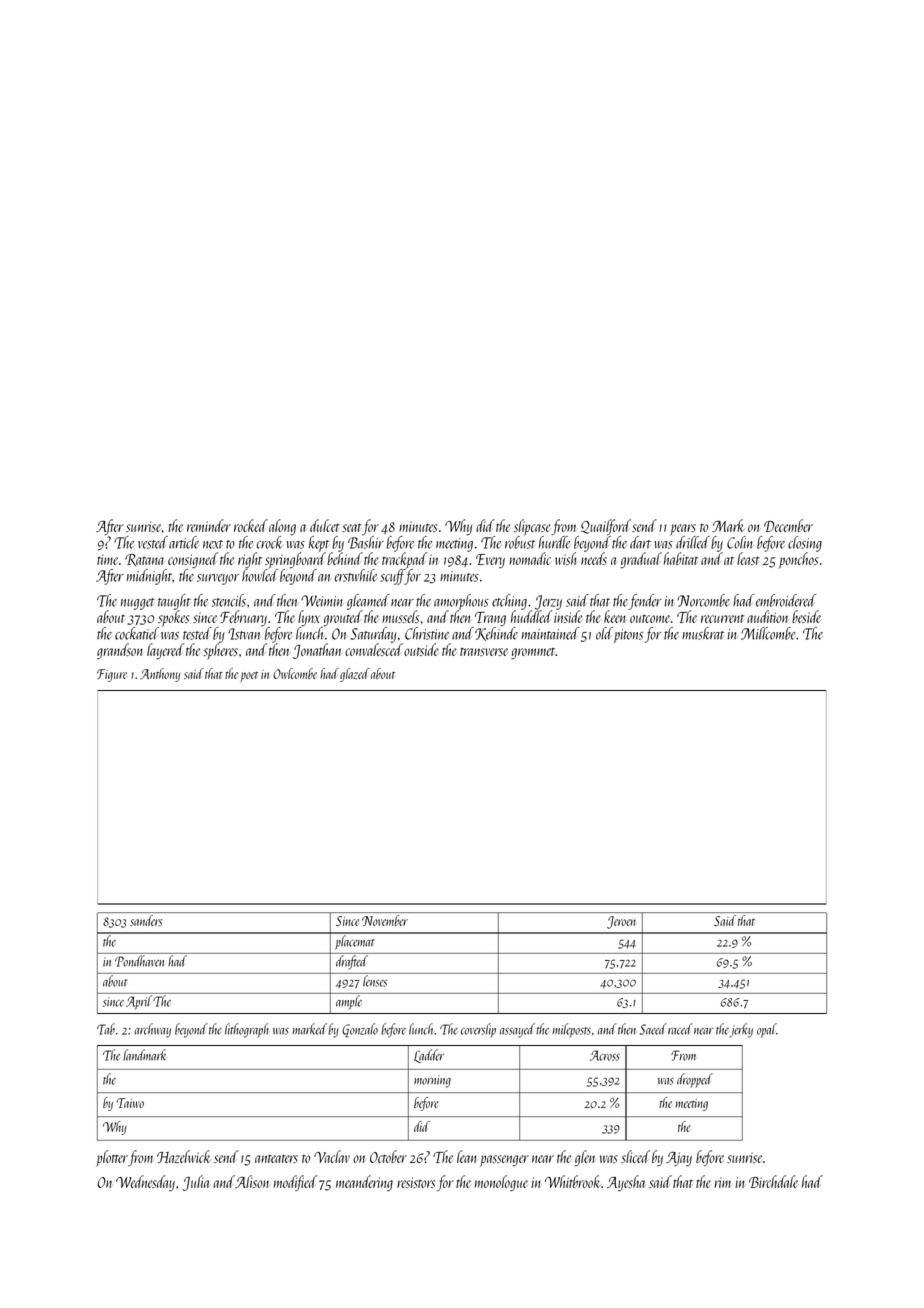 This screenshot has width=924, height=1308. I want to click on Jeroen, so click(621, 922).
